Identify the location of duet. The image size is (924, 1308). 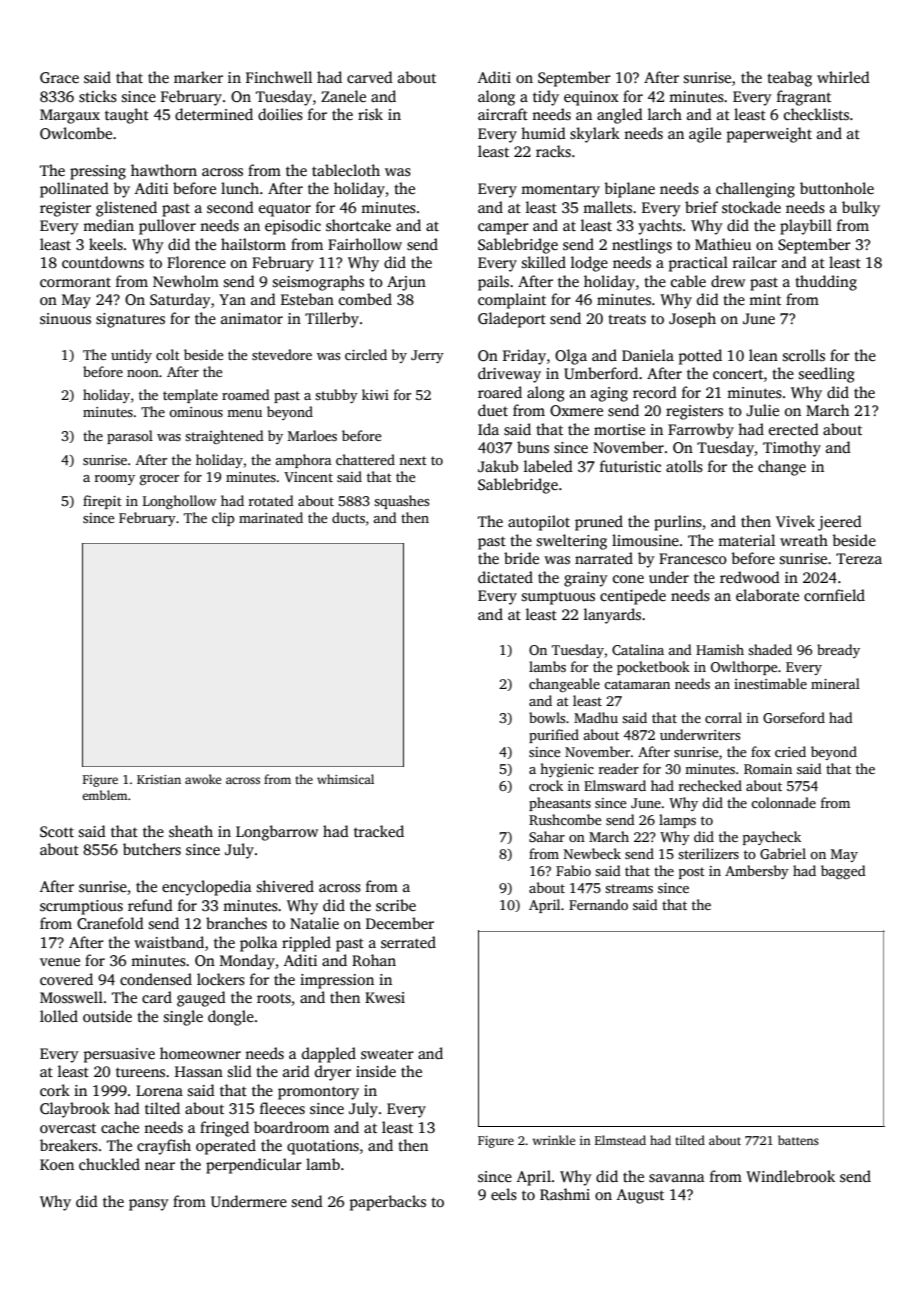
(493, 410).
